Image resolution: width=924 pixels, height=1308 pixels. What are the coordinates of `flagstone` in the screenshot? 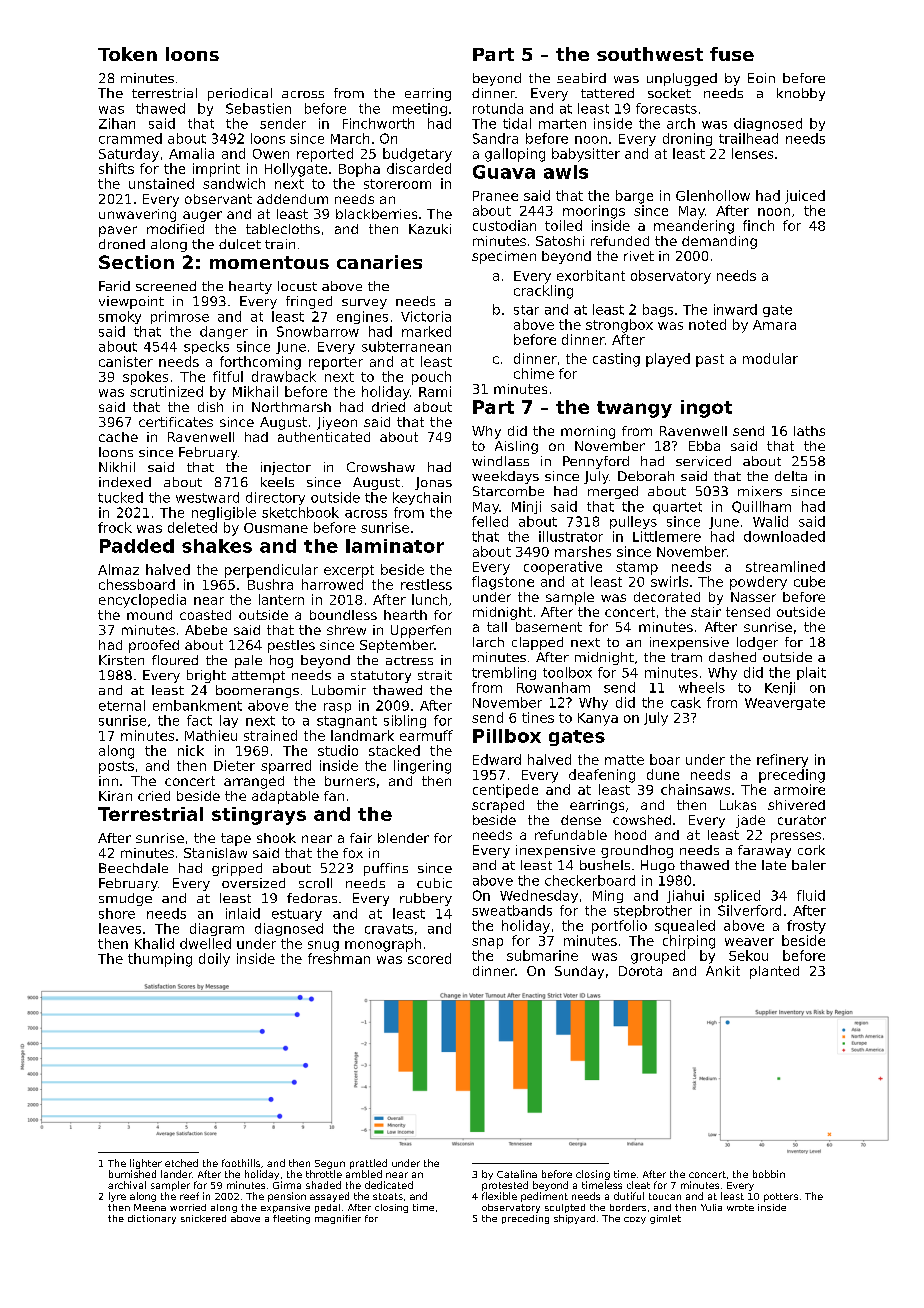 It's located at (503, 583).
